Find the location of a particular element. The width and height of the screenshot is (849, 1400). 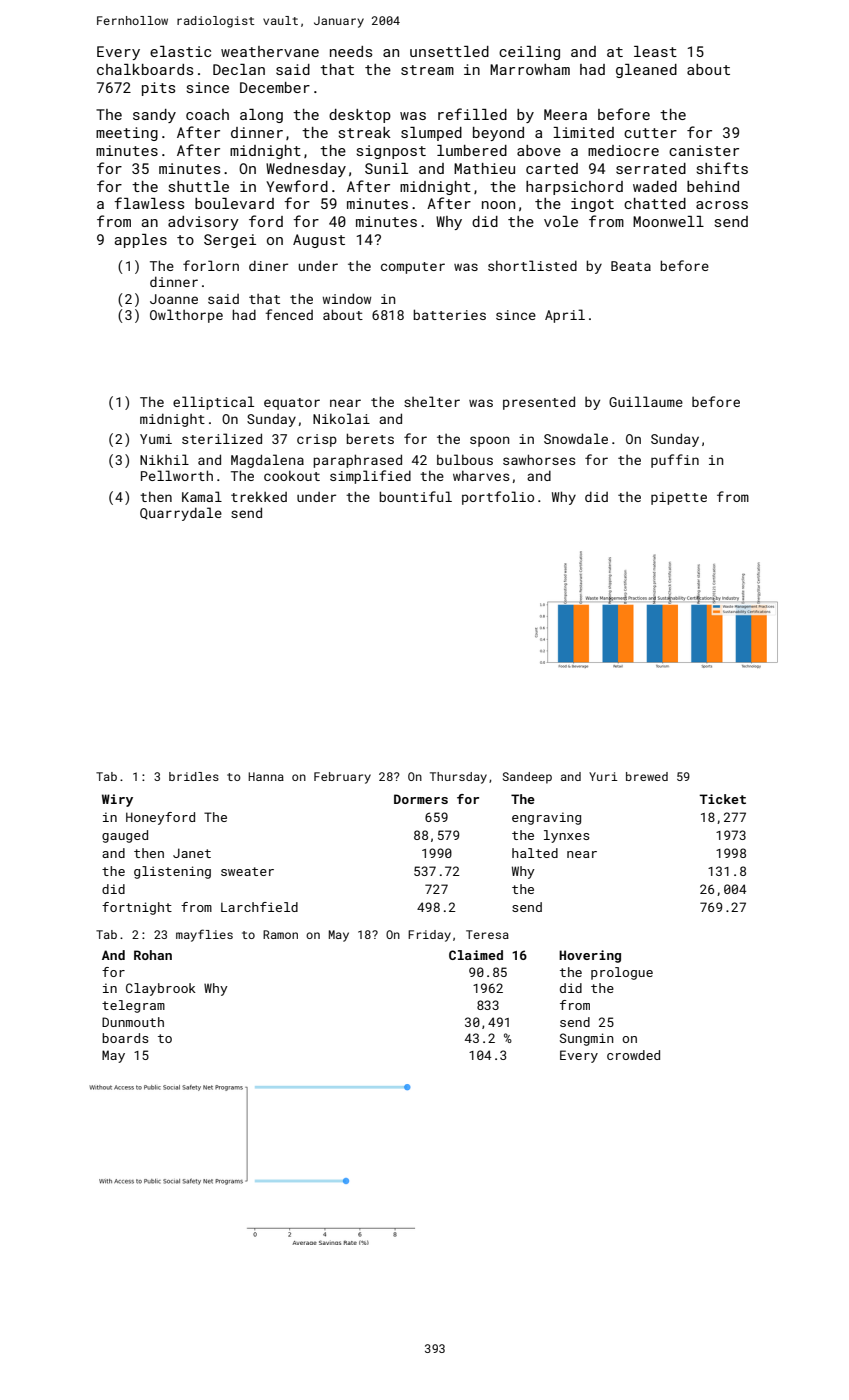

crowded is located at coordinates (633, 1055).
